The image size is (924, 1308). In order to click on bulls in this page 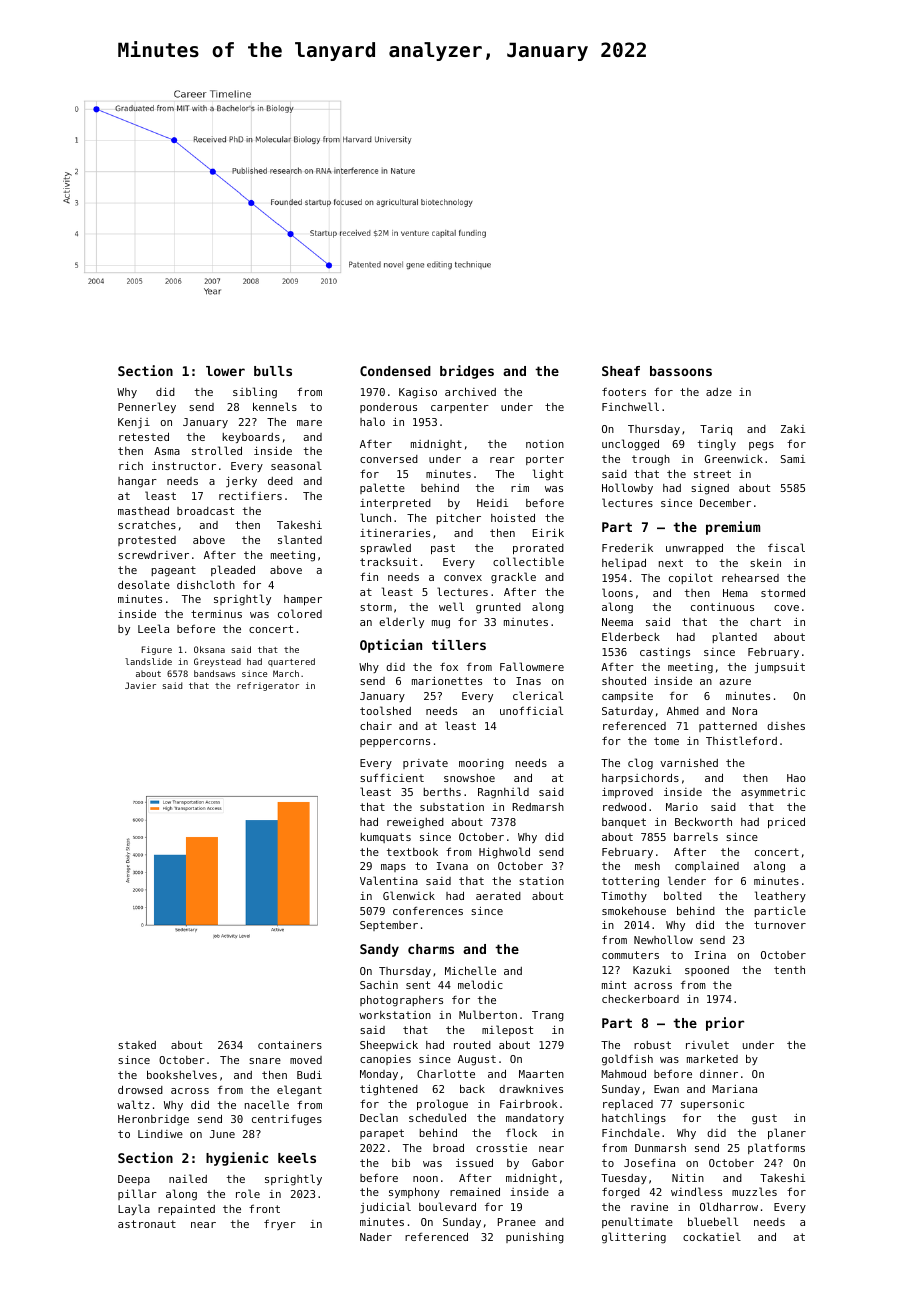, I will do `click(273, 371)`.
